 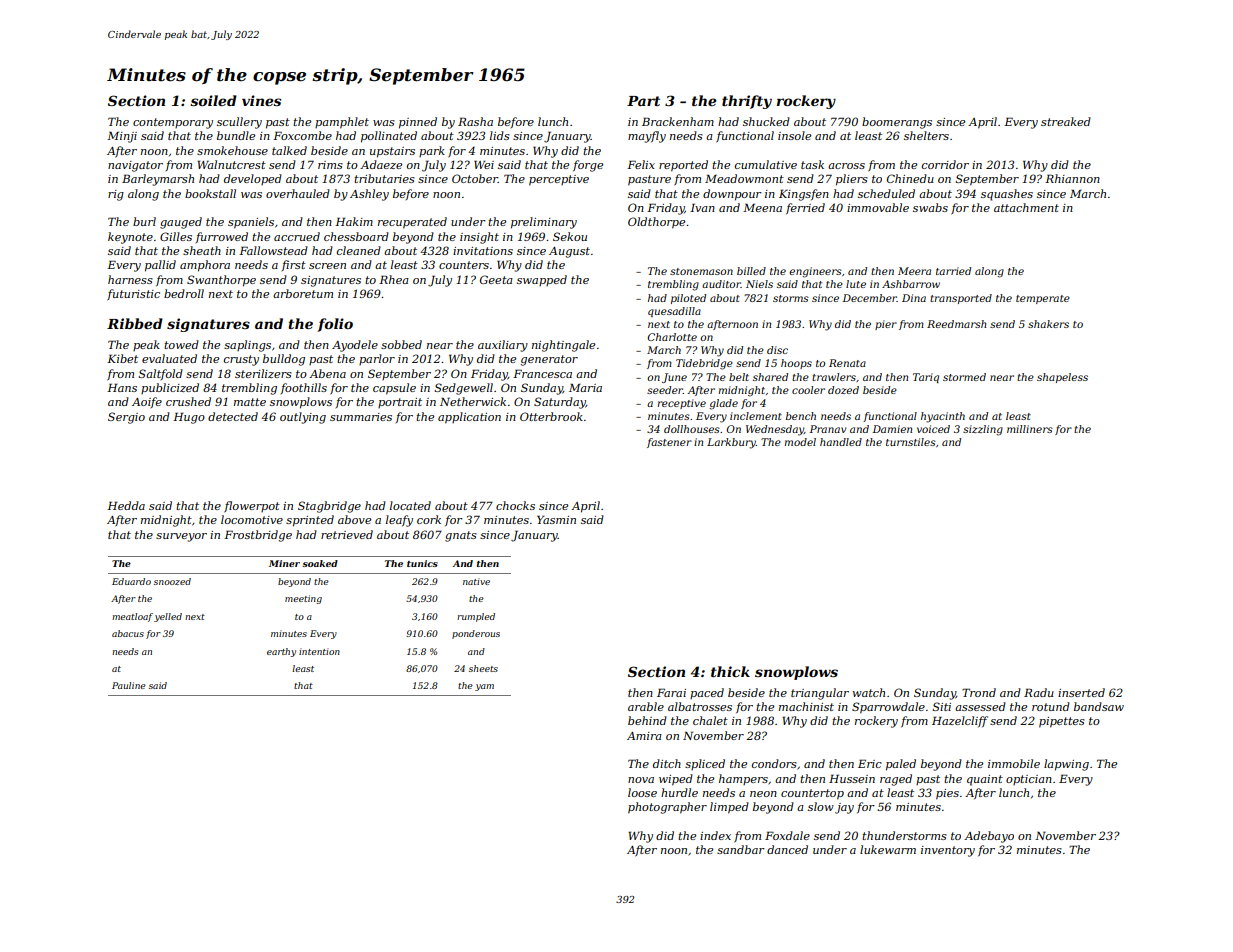 I want to click on Hakim, so click(x=354, y=221).
